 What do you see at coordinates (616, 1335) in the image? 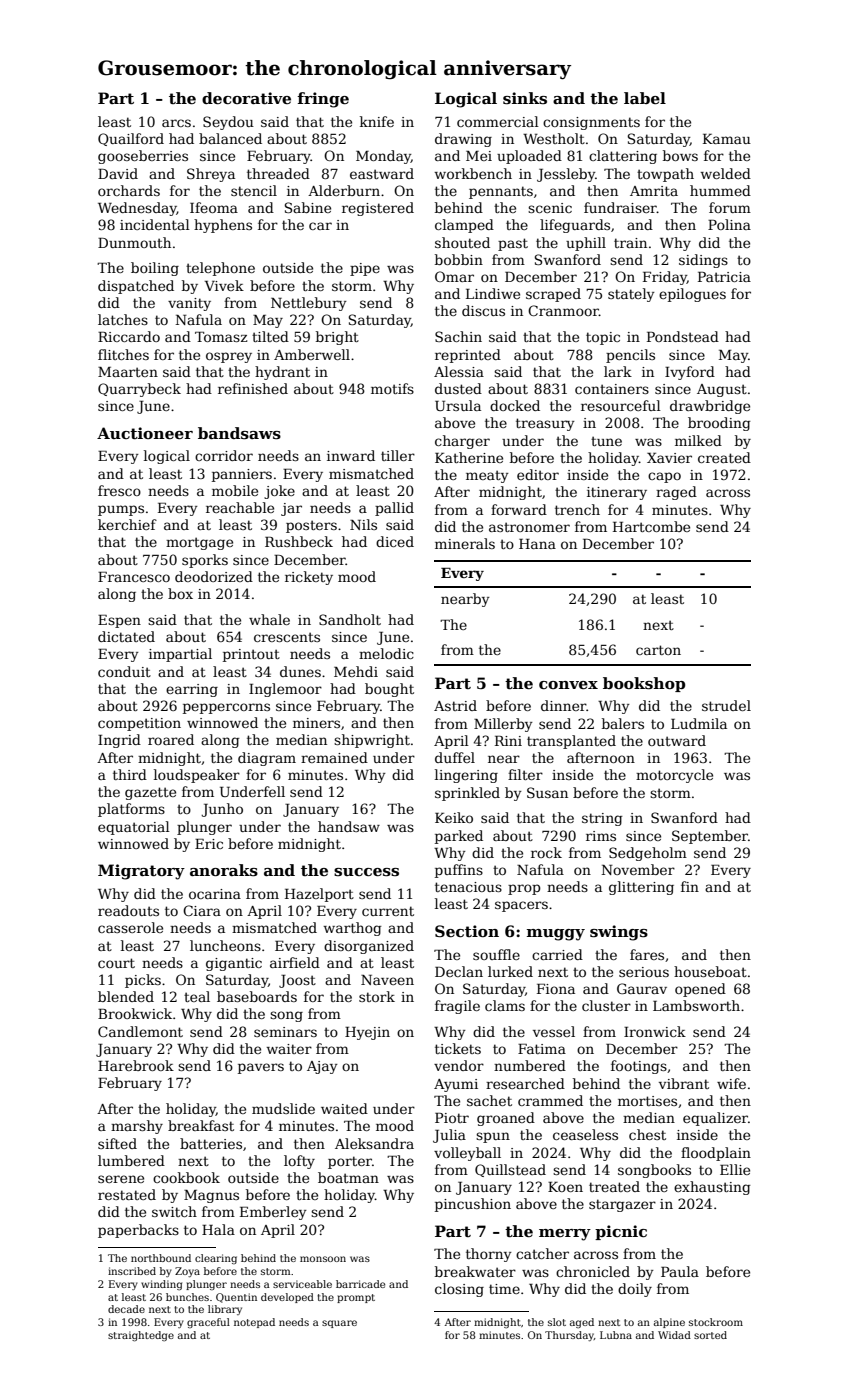
I see `Lubna` at bounding box center [616, 1335].
